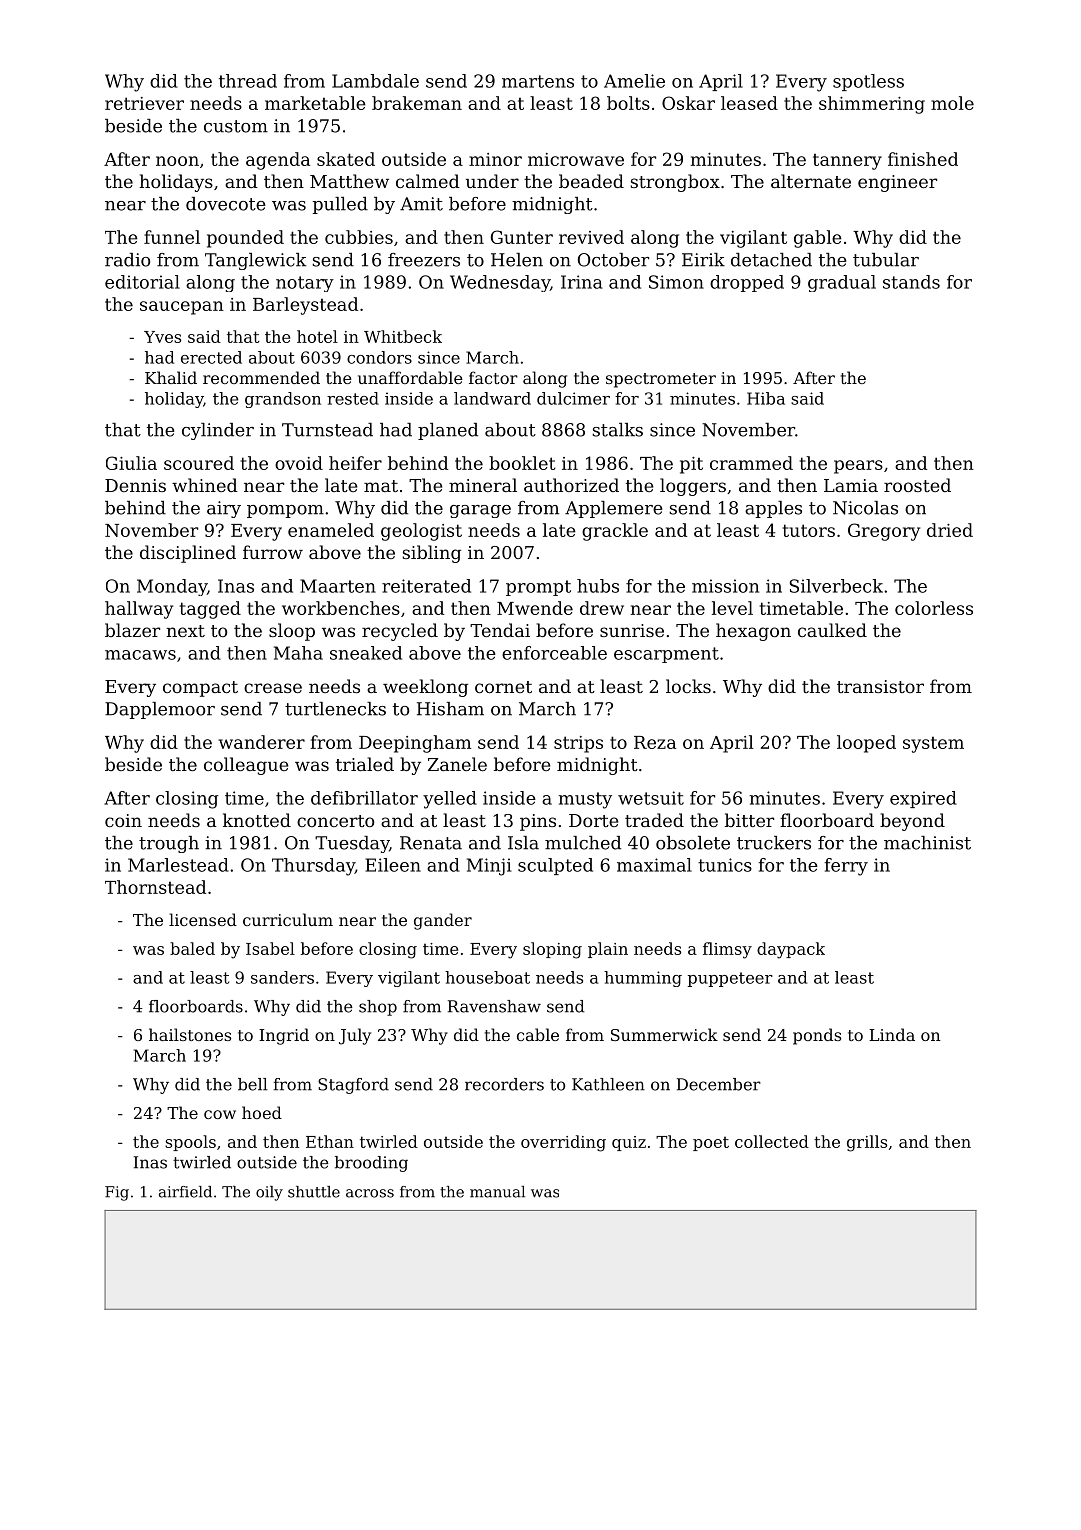  I want to click on Ingrid, so click(284, 1036).
